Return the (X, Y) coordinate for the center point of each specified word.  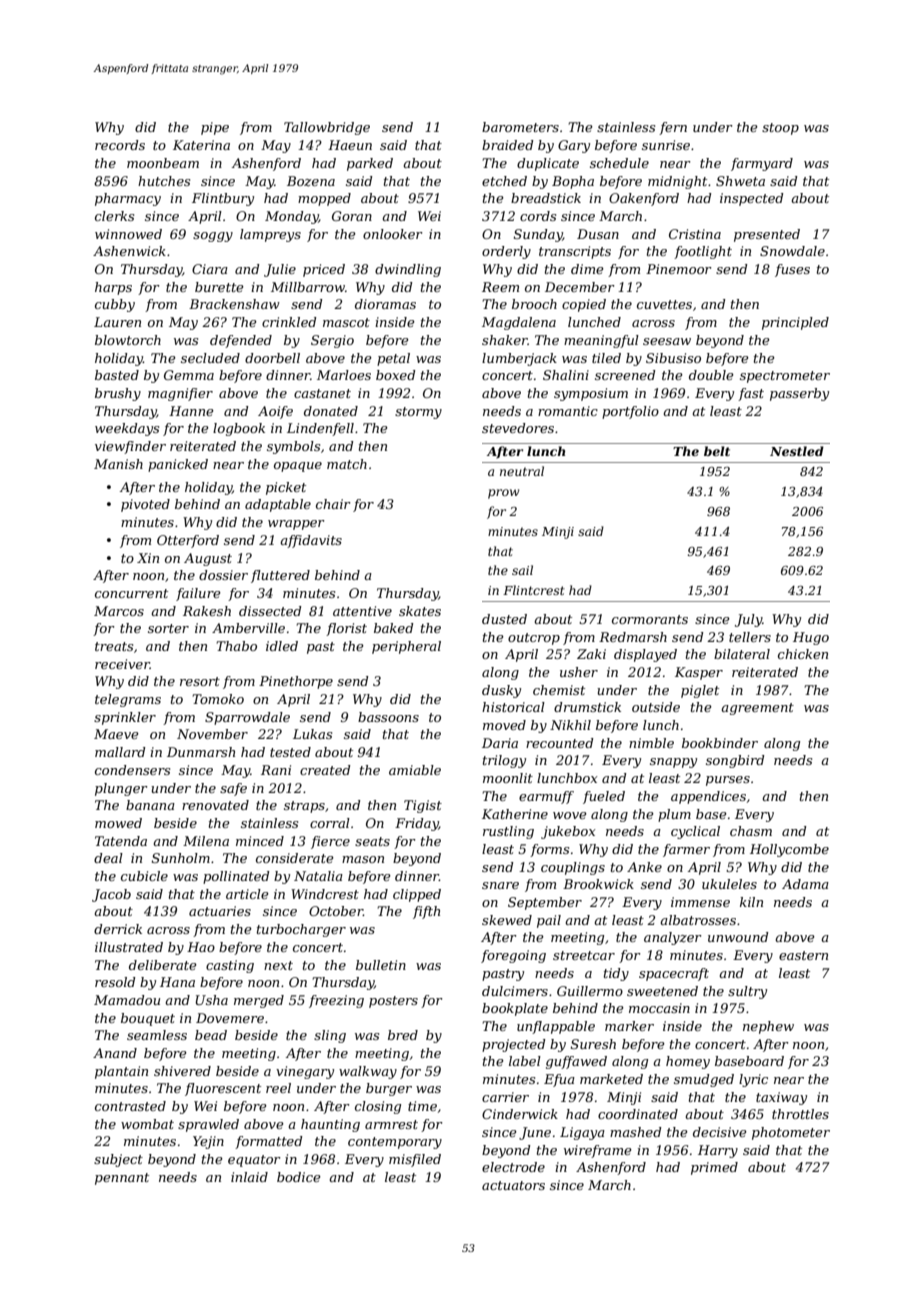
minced (260, 841)
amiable (415, 770)
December (580, 287)
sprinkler (125, 718)
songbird (735, 761)
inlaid (249, 1177)
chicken (803, 654)
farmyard (762, 164)
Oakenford (644, 199)
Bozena (311, 181)
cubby (115, 305)
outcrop (534, 639)
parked (370, 164)
